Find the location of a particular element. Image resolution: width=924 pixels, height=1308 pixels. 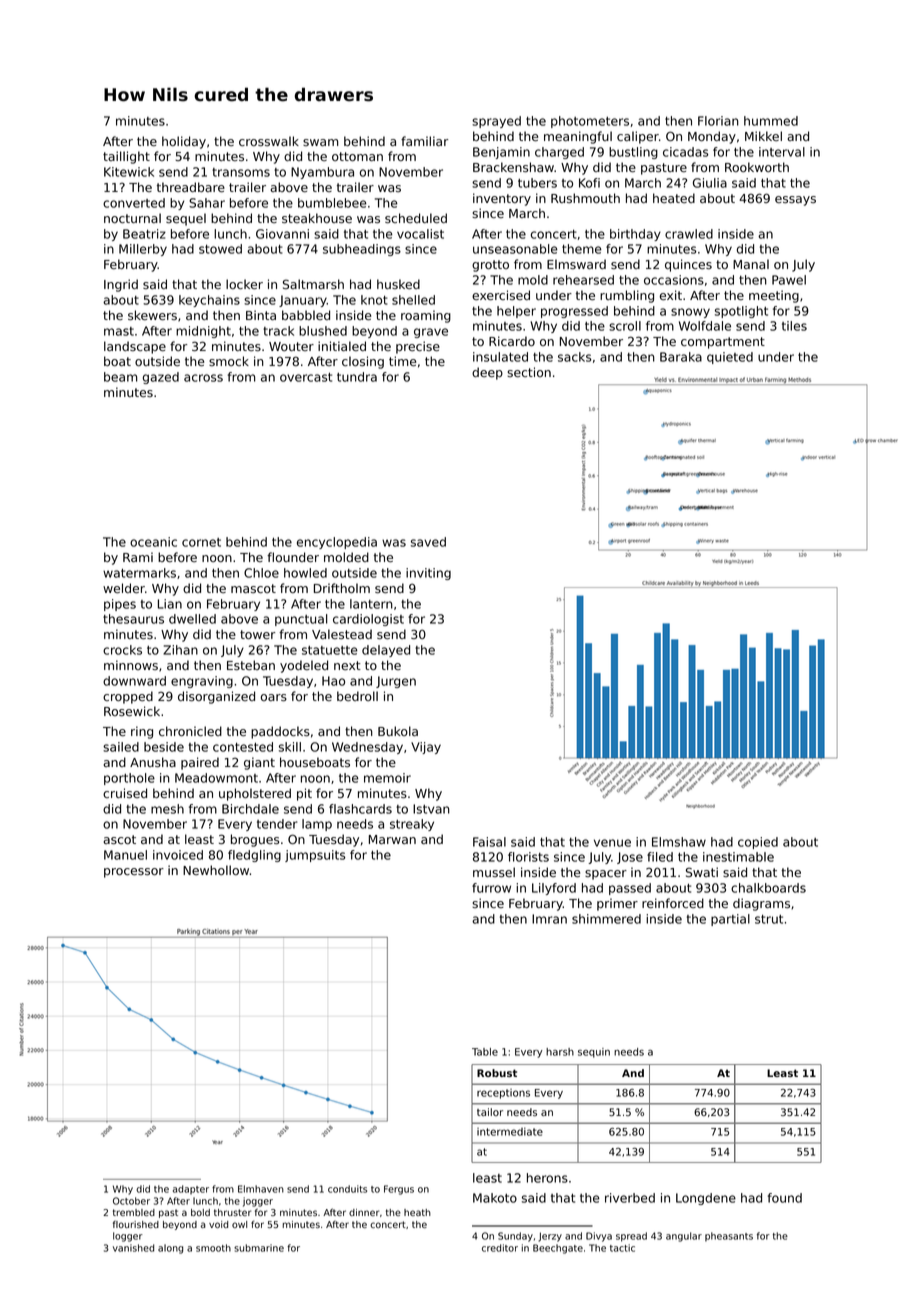

sequin is located at coordinates (594, 1053).
